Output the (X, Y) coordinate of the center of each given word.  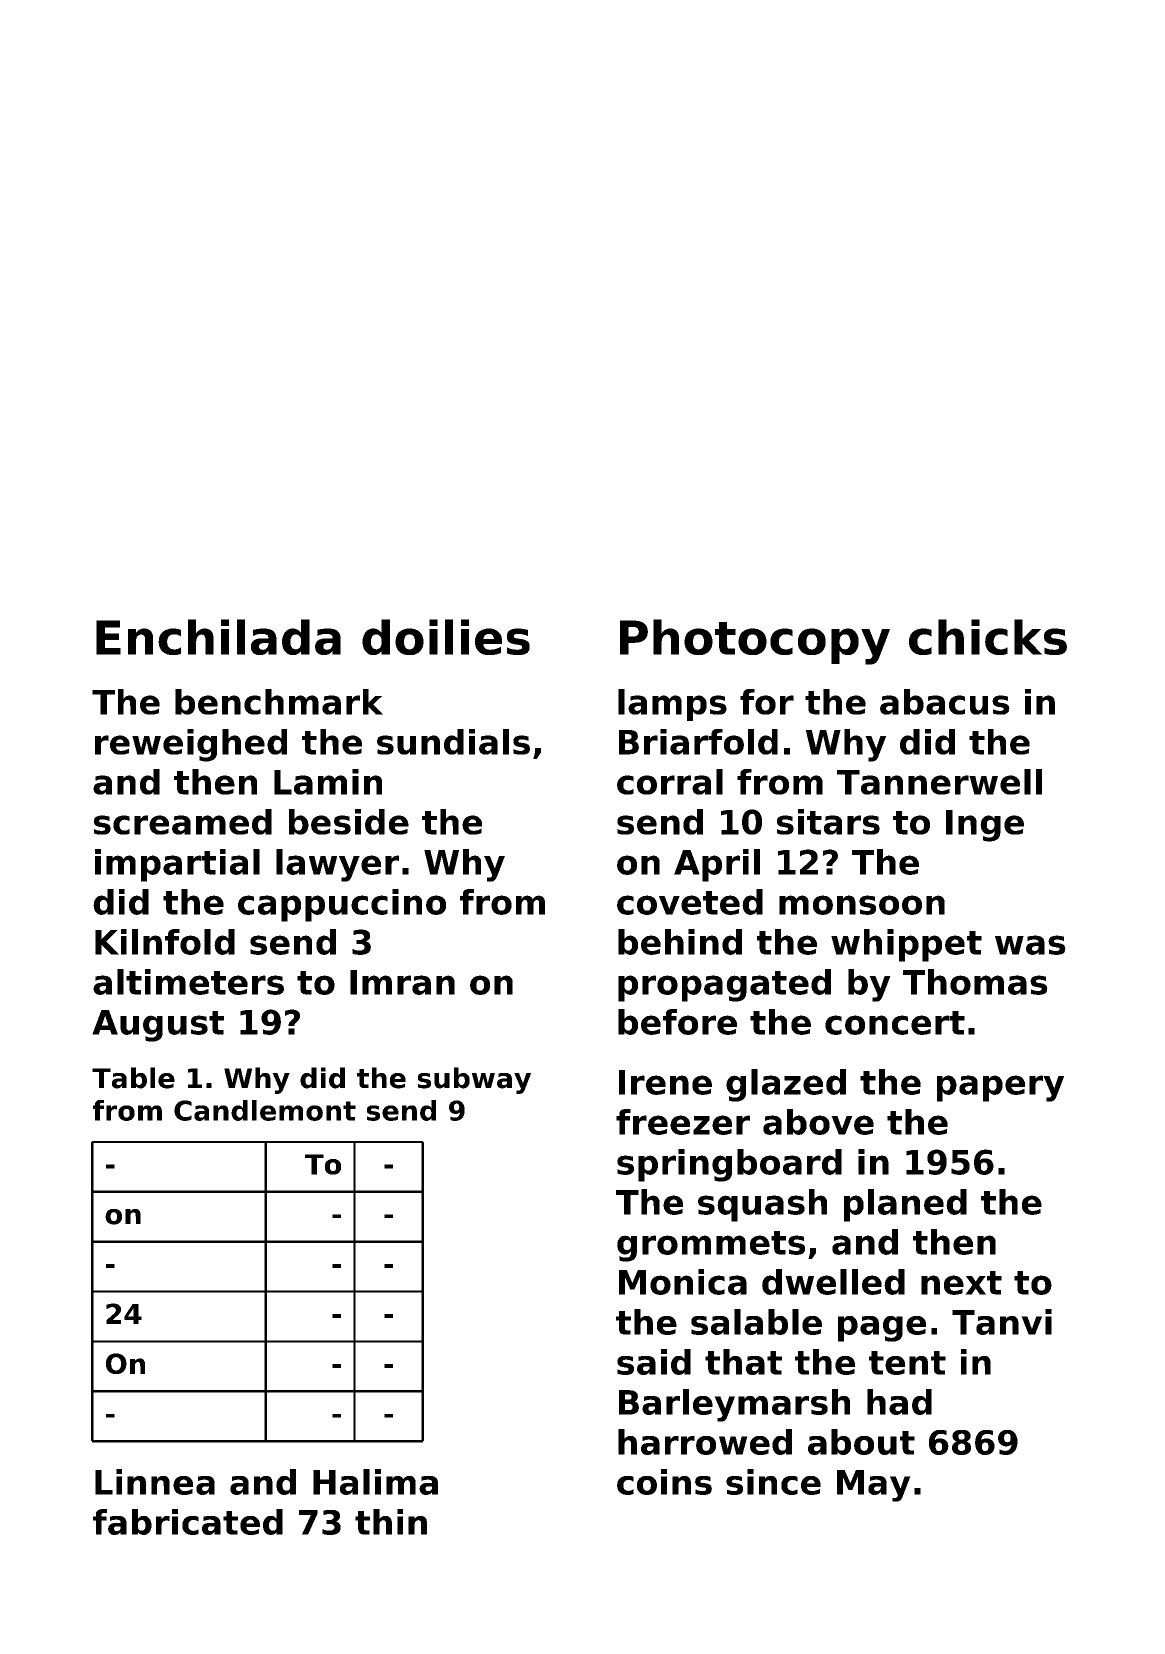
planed (905, 1205)
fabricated (188, 1522)
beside (349, 822)
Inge (985, 826)
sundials (453, 742)
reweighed (191, 745)
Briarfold (698, 742)
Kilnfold (165, 942)
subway (474, 1080)
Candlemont (265, 1110)
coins (664, 1482)
